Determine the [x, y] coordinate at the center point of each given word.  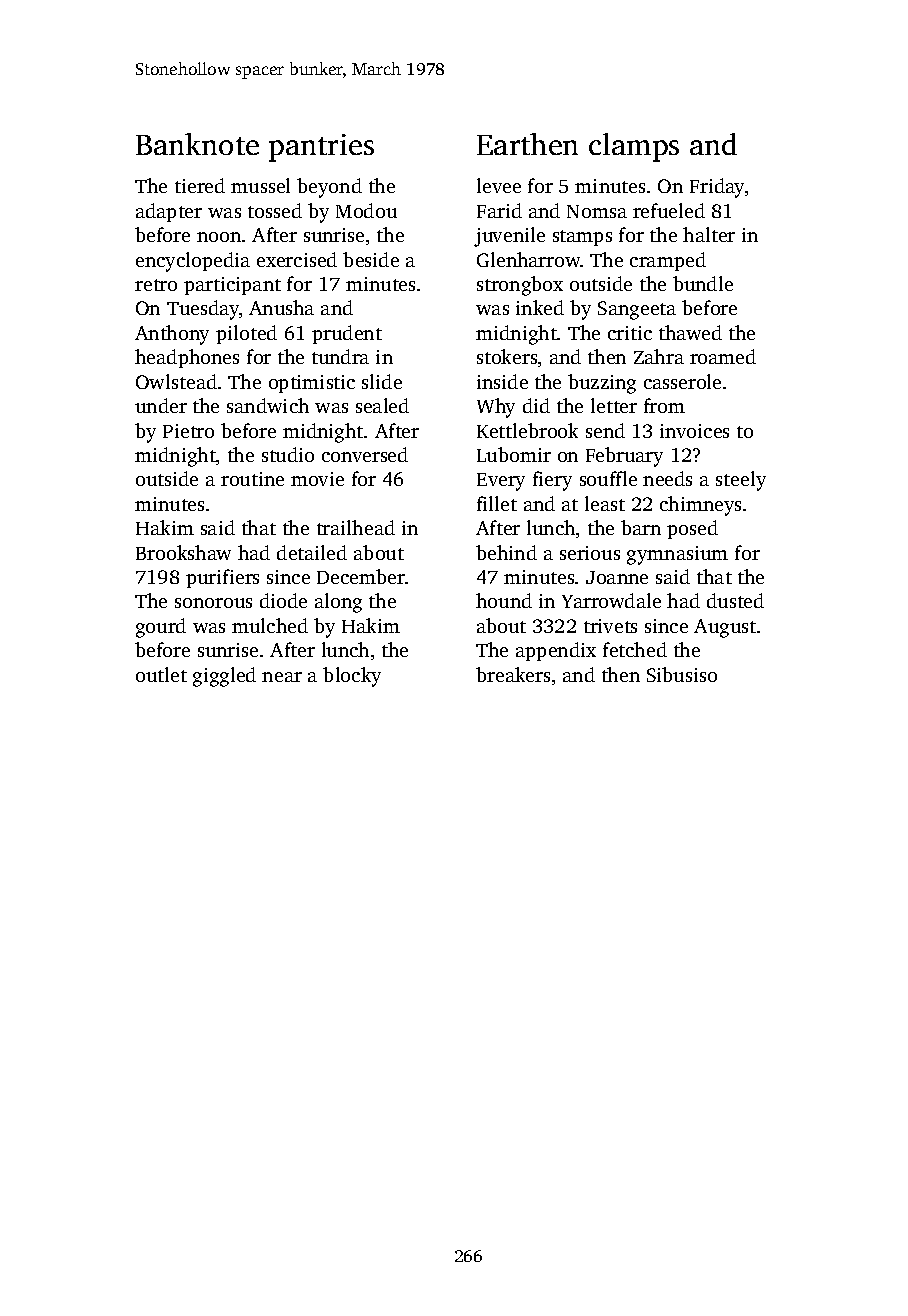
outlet [161, 674]
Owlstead [176, 381]
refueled [669, 210]
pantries [321, 148]
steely [741, 481]
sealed [382, 405]
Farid [499, 210]
